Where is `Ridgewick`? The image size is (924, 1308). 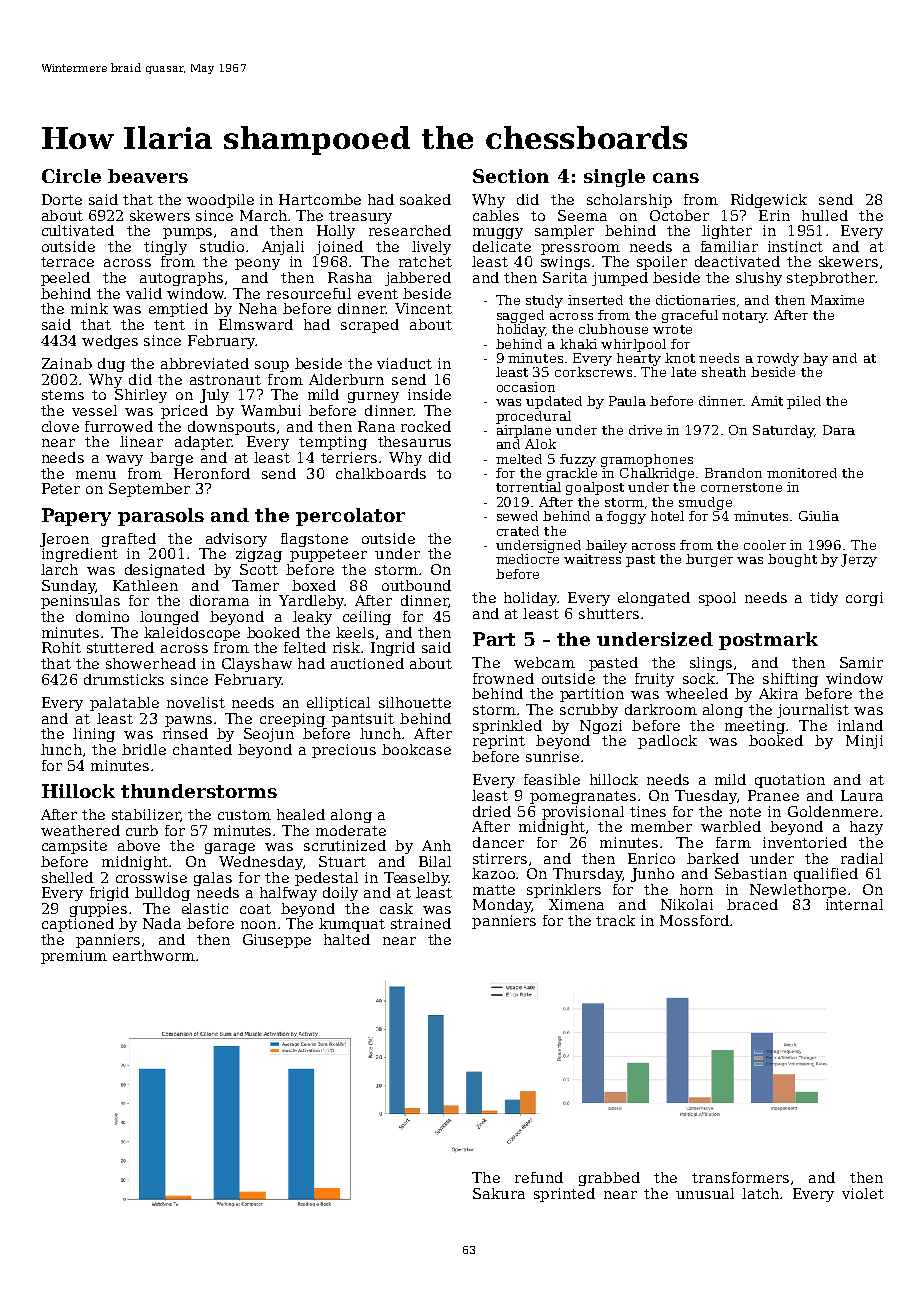
Ridgewick is located at coordinates (769, 201).
